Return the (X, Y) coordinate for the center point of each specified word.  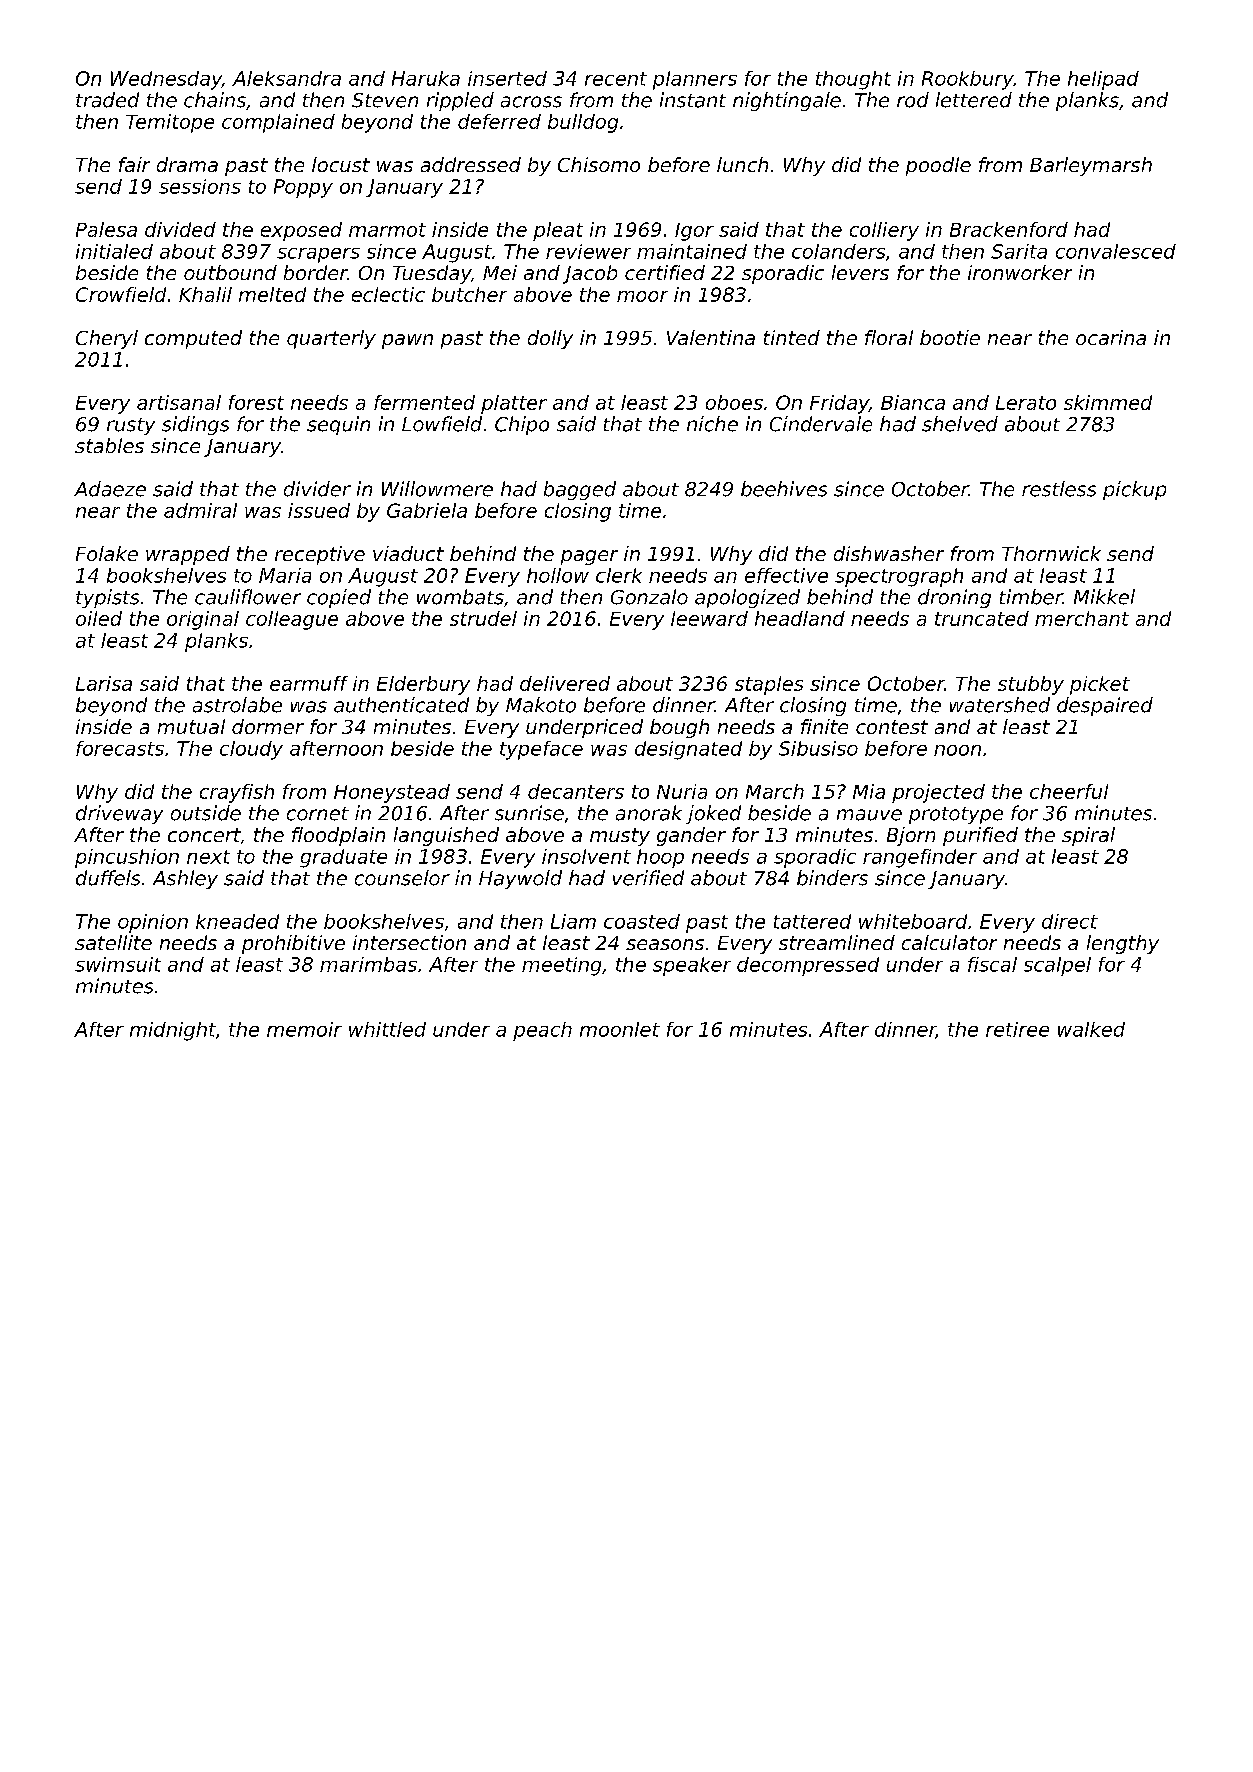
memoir (304, 1029)
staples (769, 685)
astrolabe (237, 705)
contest (892, 727)
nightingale (787, 101)
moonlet (620, 1029)
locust (341, 164)
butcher (469, 294)
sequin (338, 425)
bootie (950, 337)
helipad (1103, 80)
